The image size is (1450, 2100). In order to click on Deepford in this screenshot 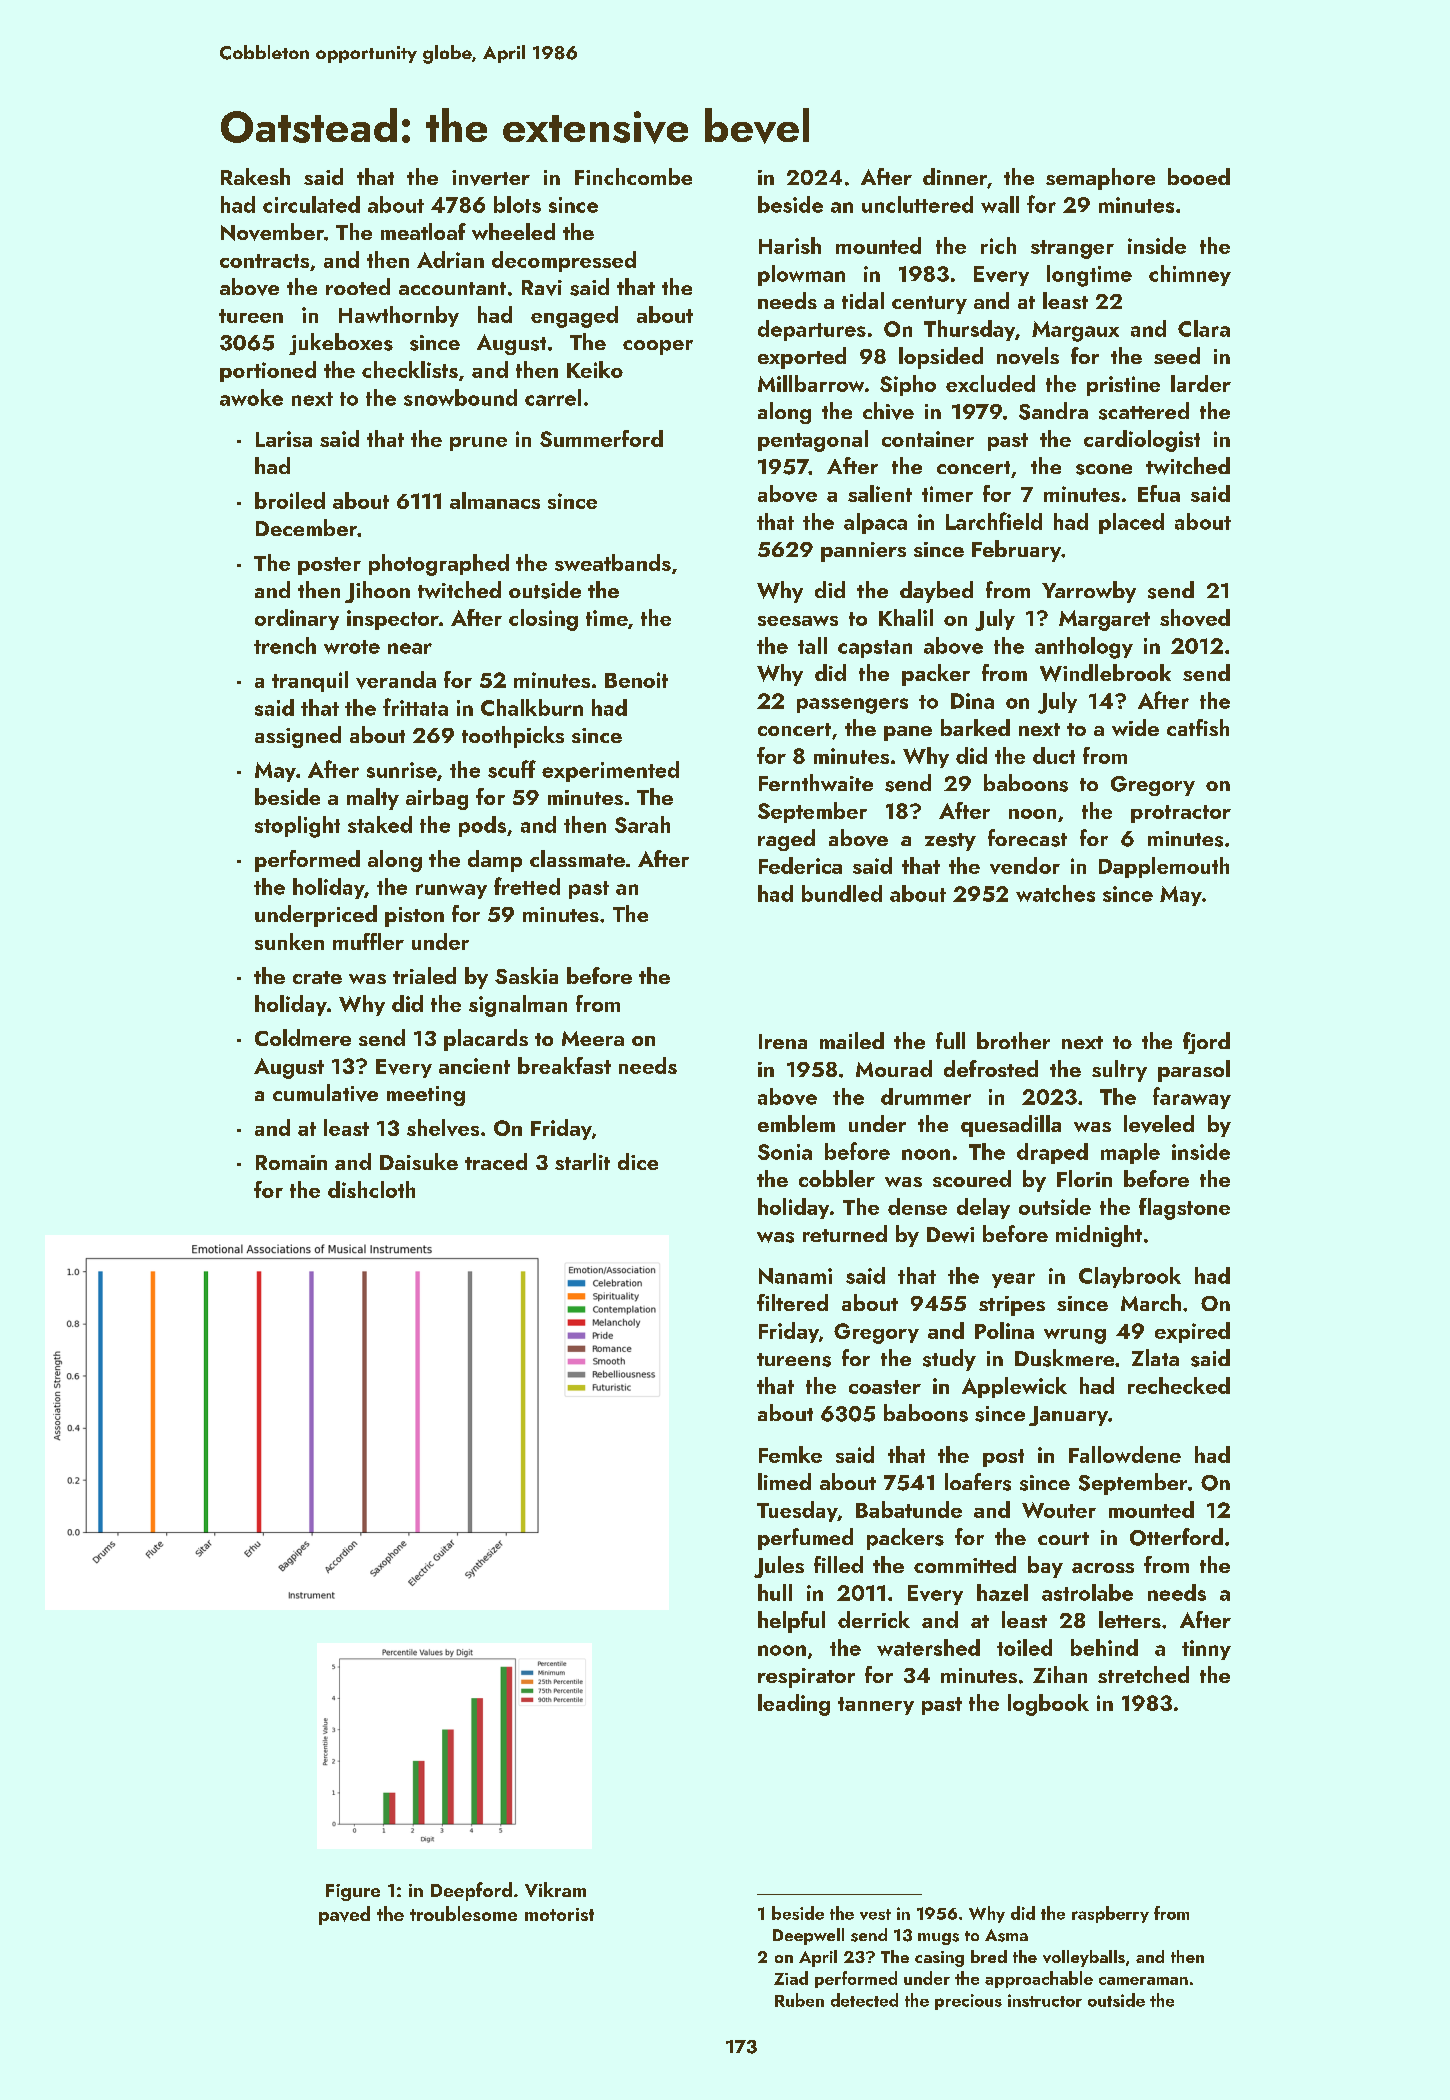, I will do `click(471, 1891)`.
